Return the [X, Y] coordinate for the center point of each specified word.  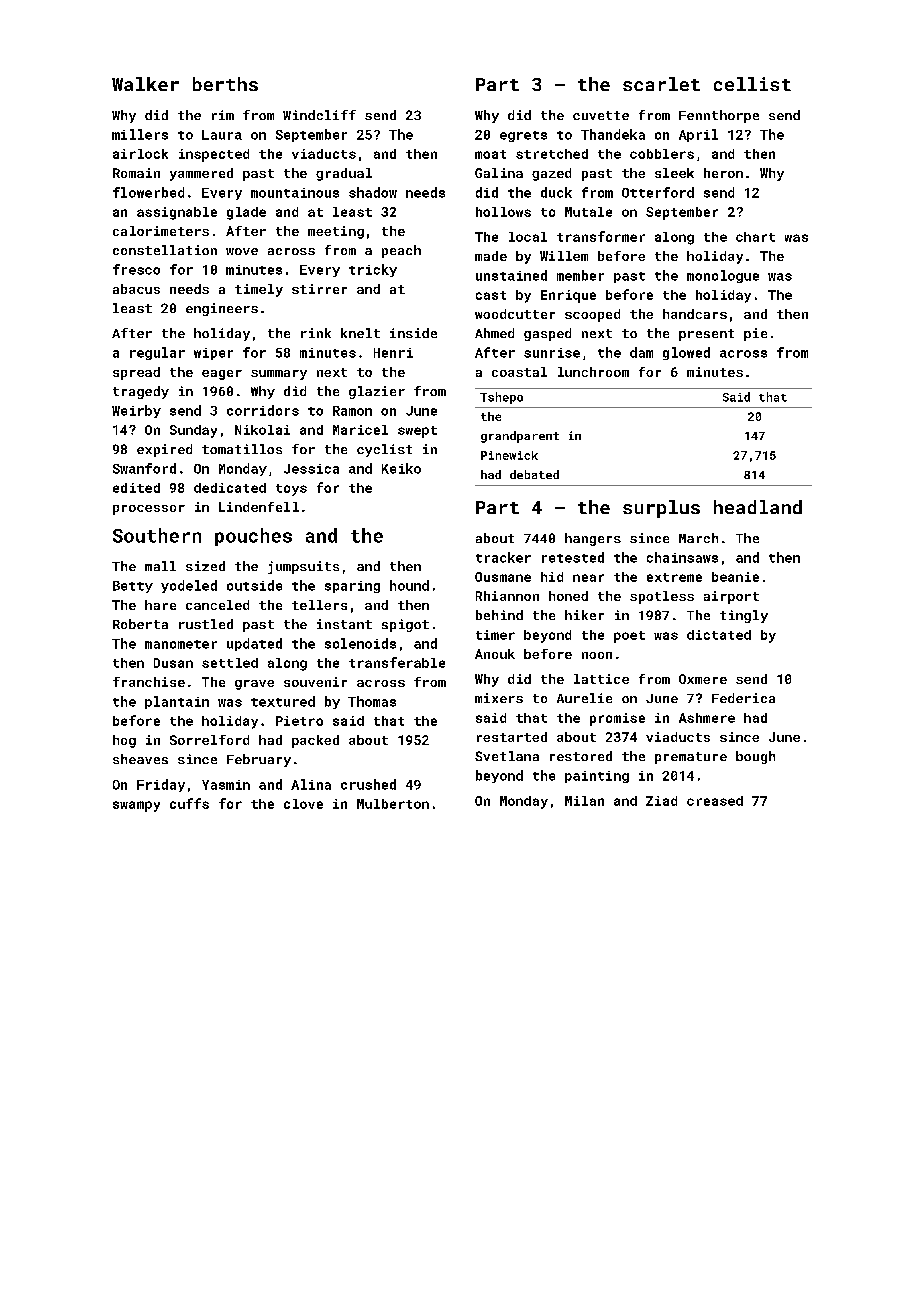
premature [691, 758]
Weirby [136, 411]
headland [758, 507]
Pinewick [509, 455]
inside [413, 333]
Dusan [173, 663]
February [259, 760]
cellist [752, 84]
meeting [336, 232]
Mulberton [393, 804]
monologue [723, 276]
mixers [499, 698]
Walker [145, 84]
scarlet [661, 84]
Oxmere [703, 679]
